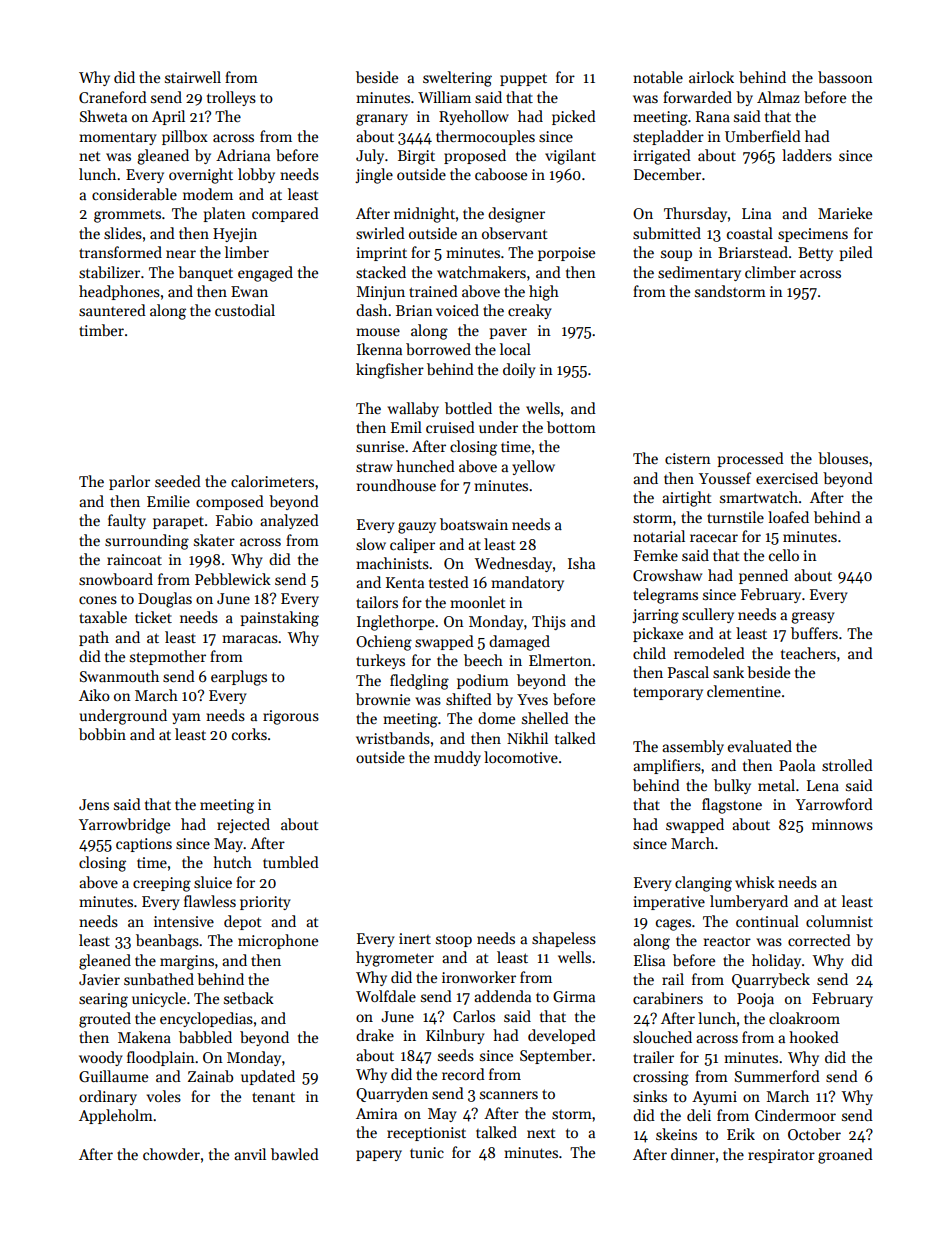 The width and height of the screenshot is (952, 1233). What do you see at coordinates (94, 804) in the screenshot?
I see `Jens` at bounding box center [94, 804].
